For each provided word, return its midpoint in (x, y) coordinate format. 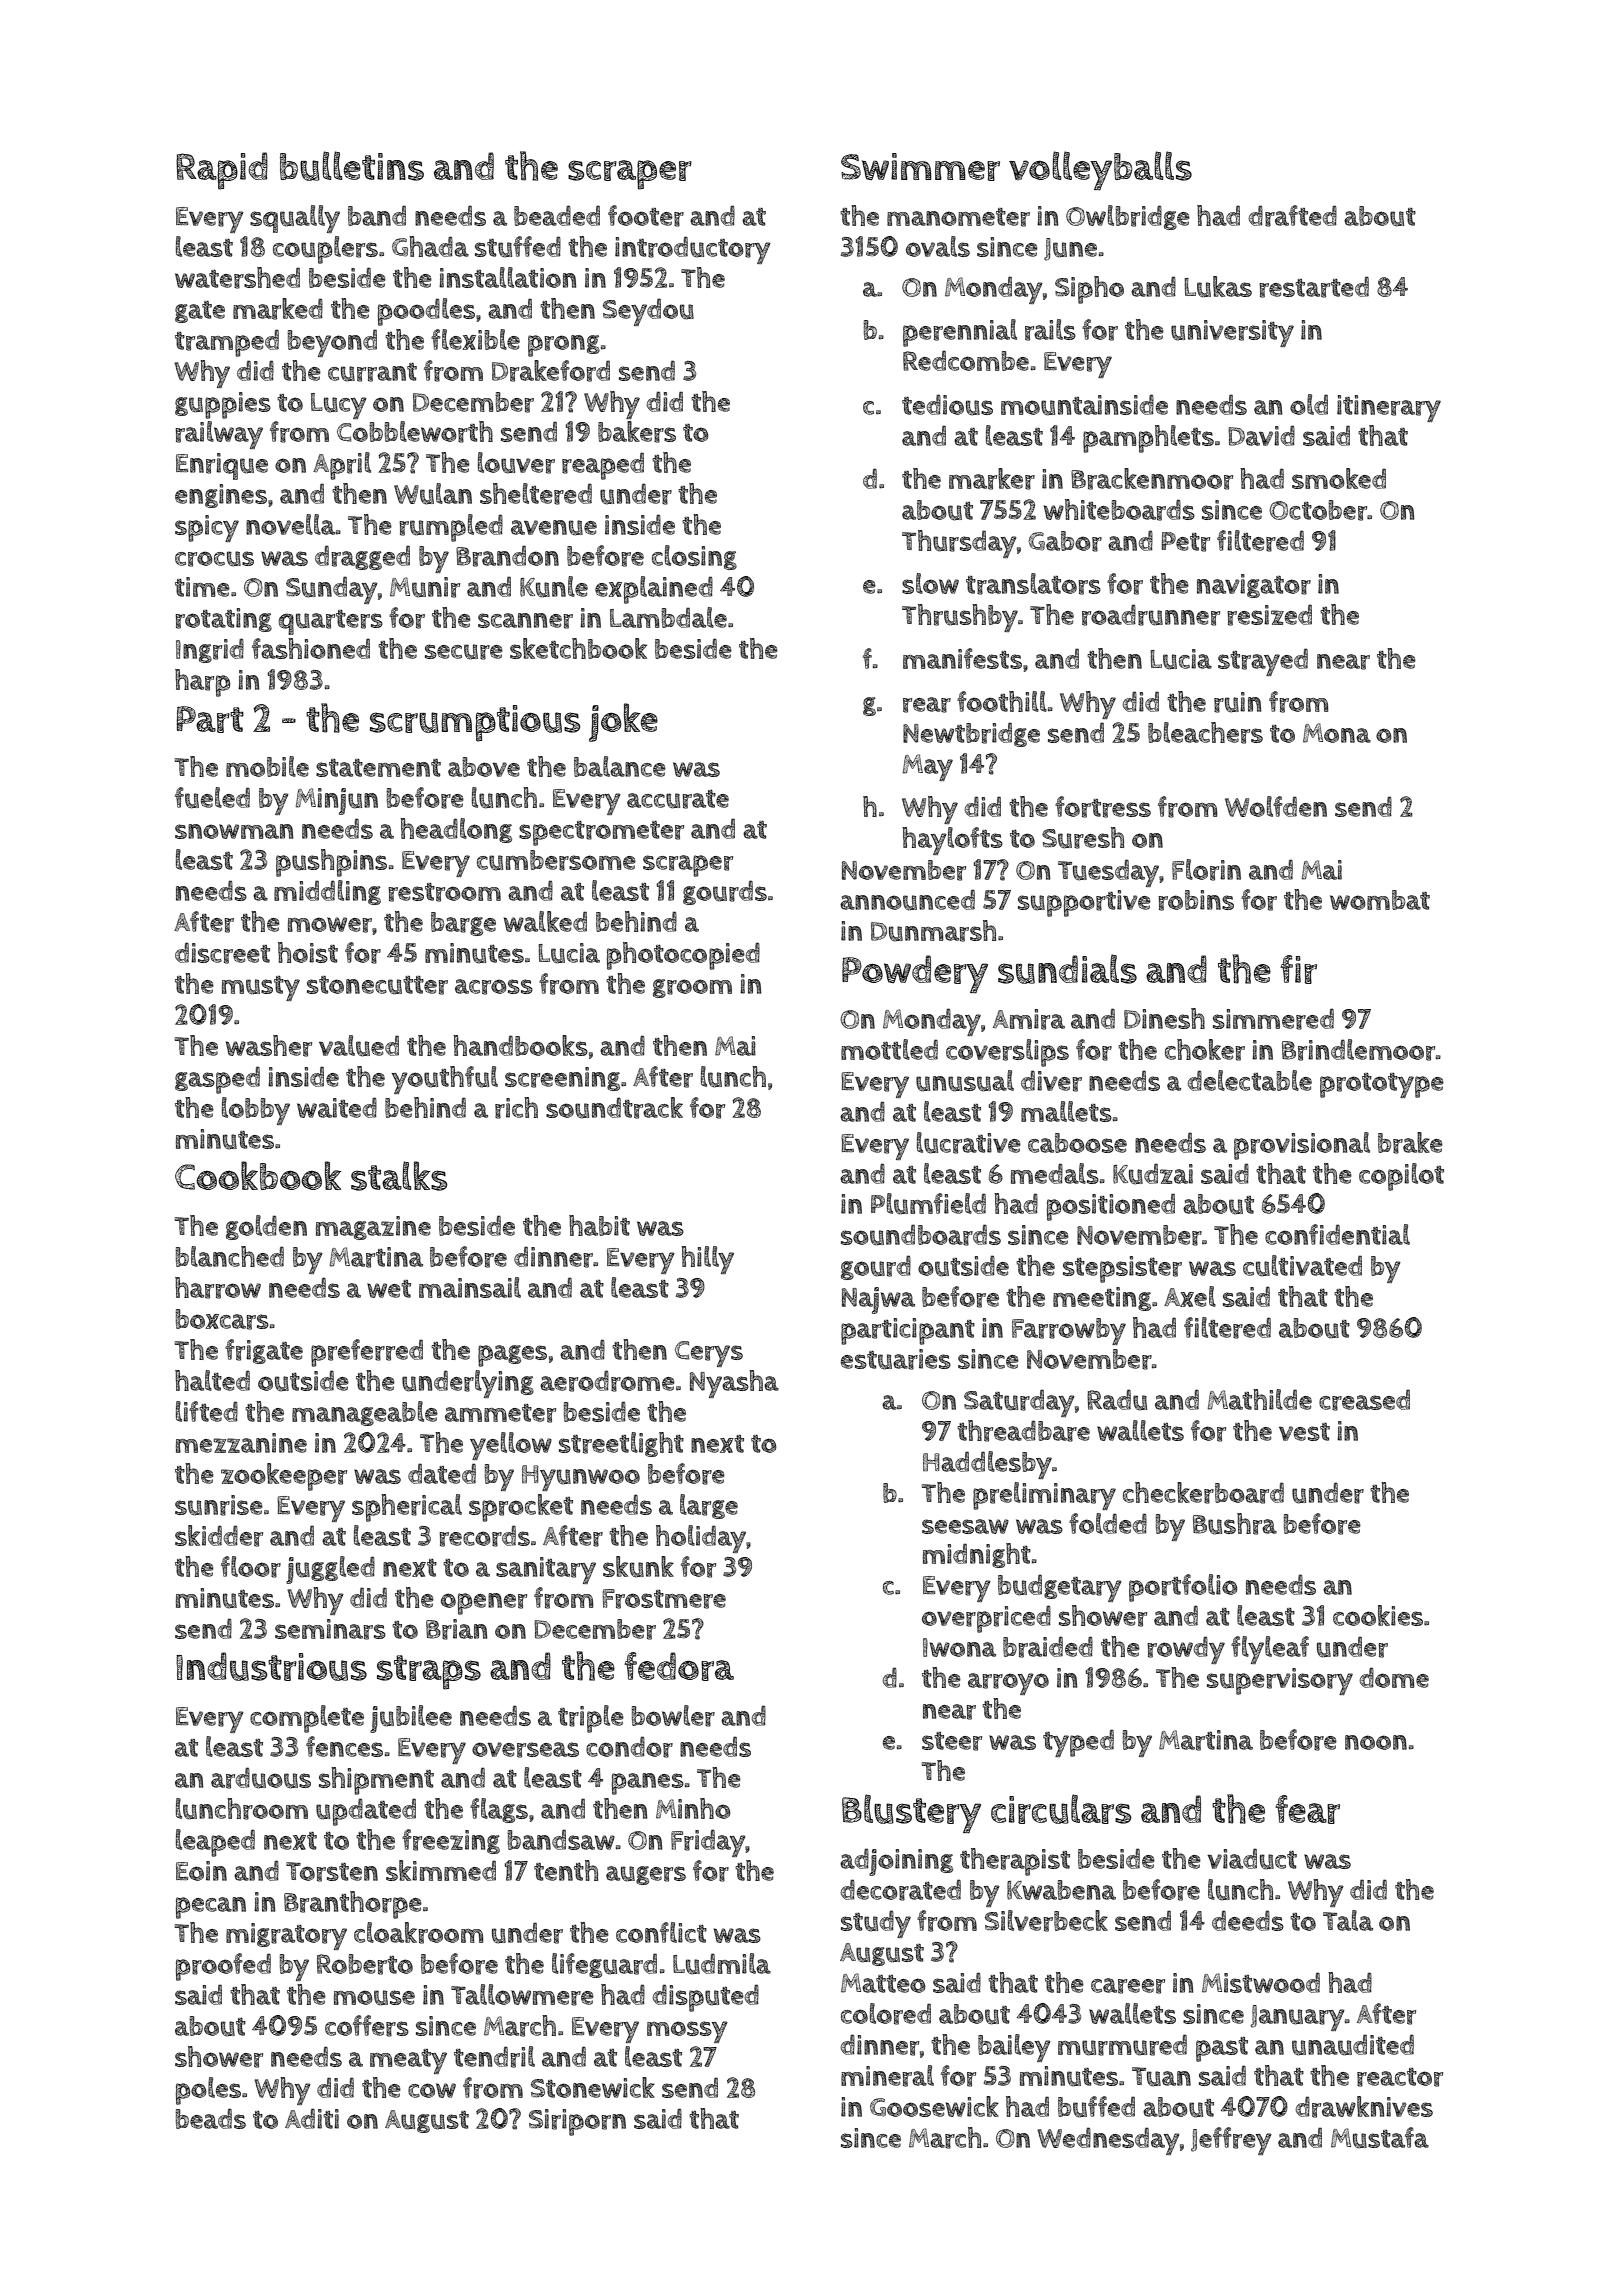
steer (952, 1741)
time (202, 587)
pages (512, 1356)
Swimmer (920, 167)
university (1232, 333)
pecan (211, 1908)
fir (1298, 969)
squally (295, 219)
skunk (638, 1567)
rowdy (1186, 1650)
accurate (678, 799)
